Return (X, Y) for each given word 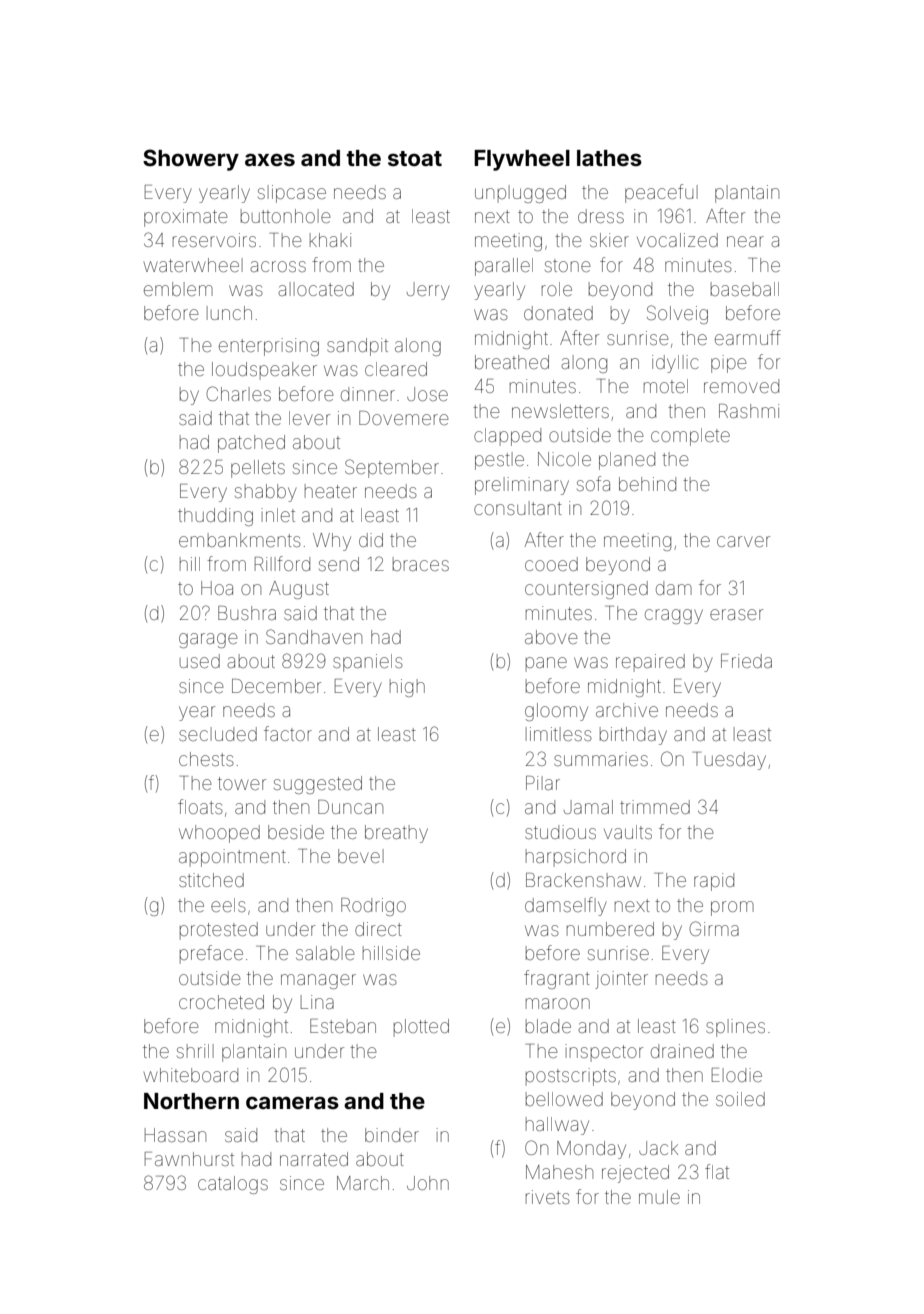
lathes (609, 158)
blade (548, 1026)
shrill (195, 1051)
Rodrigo (373, 907)
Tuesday (729, 761)
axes (270, 159)
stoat (415, 158)
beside (296, 832)
